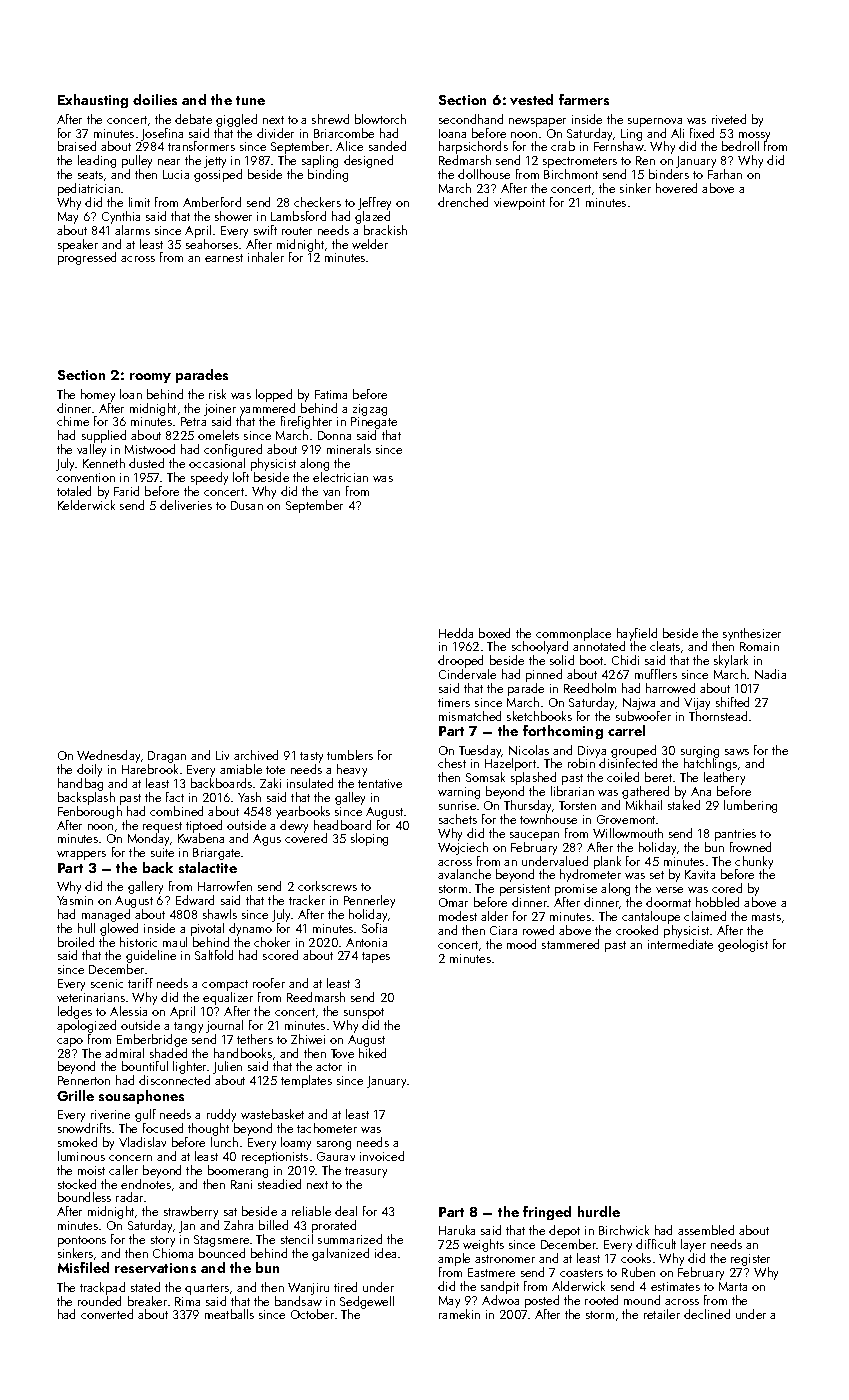 The image size is (849, 1400). What do you see at coordinates (374, 423) in the screenshot?
I see `Pinegate` at bounding box center [374, 423].
